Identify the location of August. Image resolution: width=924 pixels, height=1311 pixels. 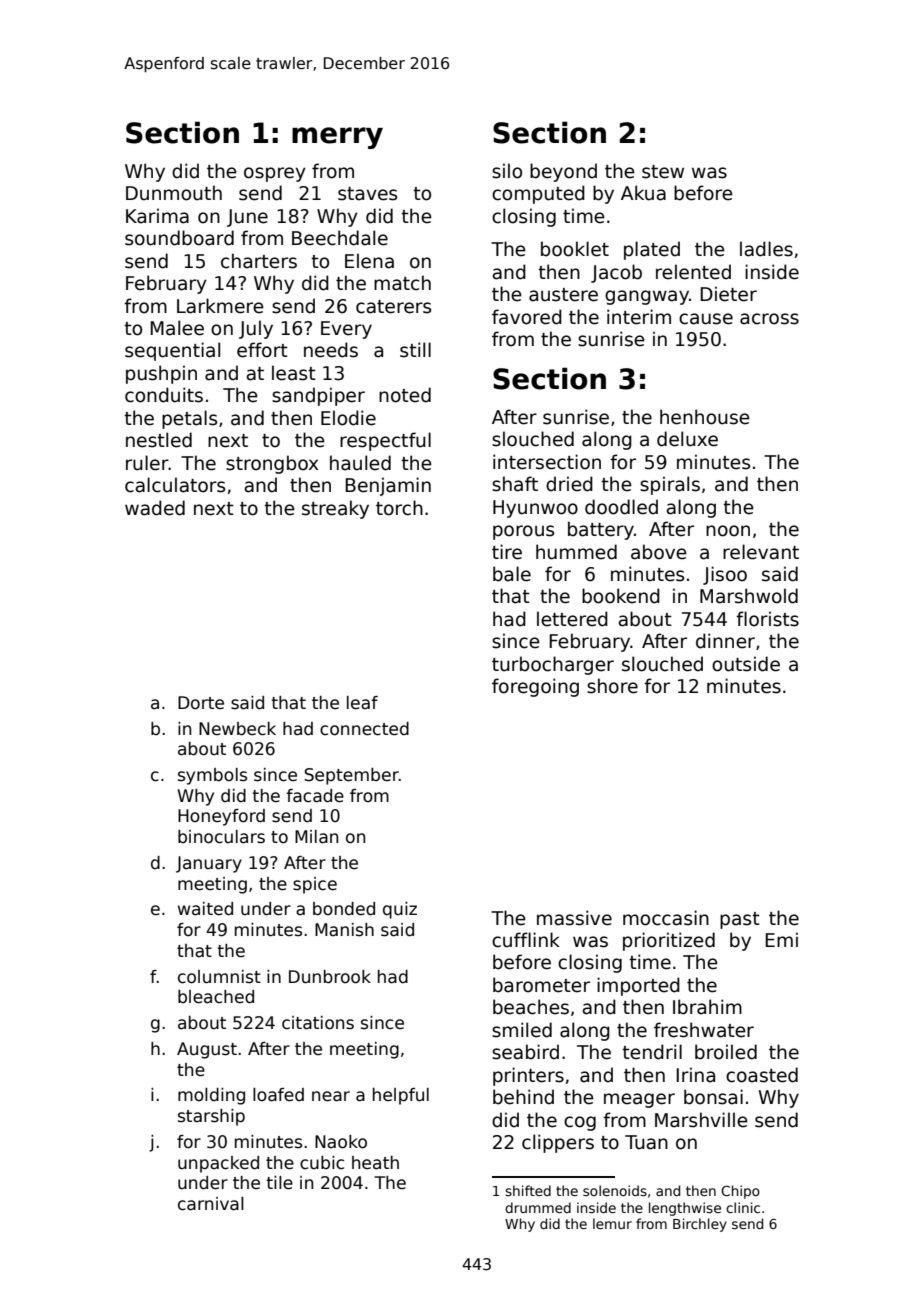
(207, 1050).
